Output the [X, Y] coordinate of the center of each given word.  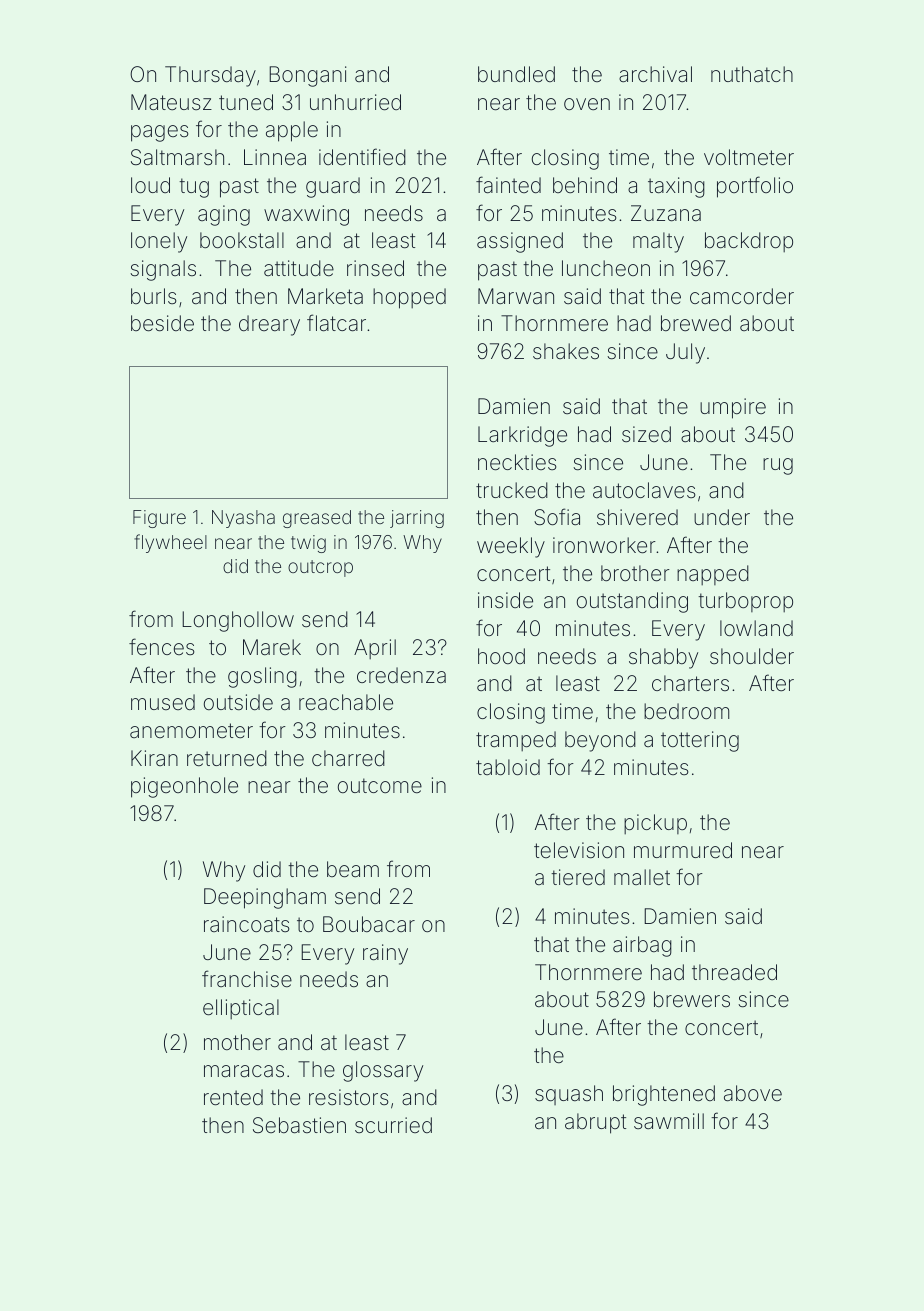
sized [646, 434]
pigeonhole [184, 787]
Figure [159, 519]
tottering [700, 741]
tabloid [508, 767]
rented [233, 1097]
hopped [409, 298]
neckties [517, 462]
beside [162, 323]
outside [238, 702]
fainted [508, 184]
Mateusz [171, 102]
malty [658, 242]
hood [501, 656]
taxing [676, 187]
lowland [756, 628]
